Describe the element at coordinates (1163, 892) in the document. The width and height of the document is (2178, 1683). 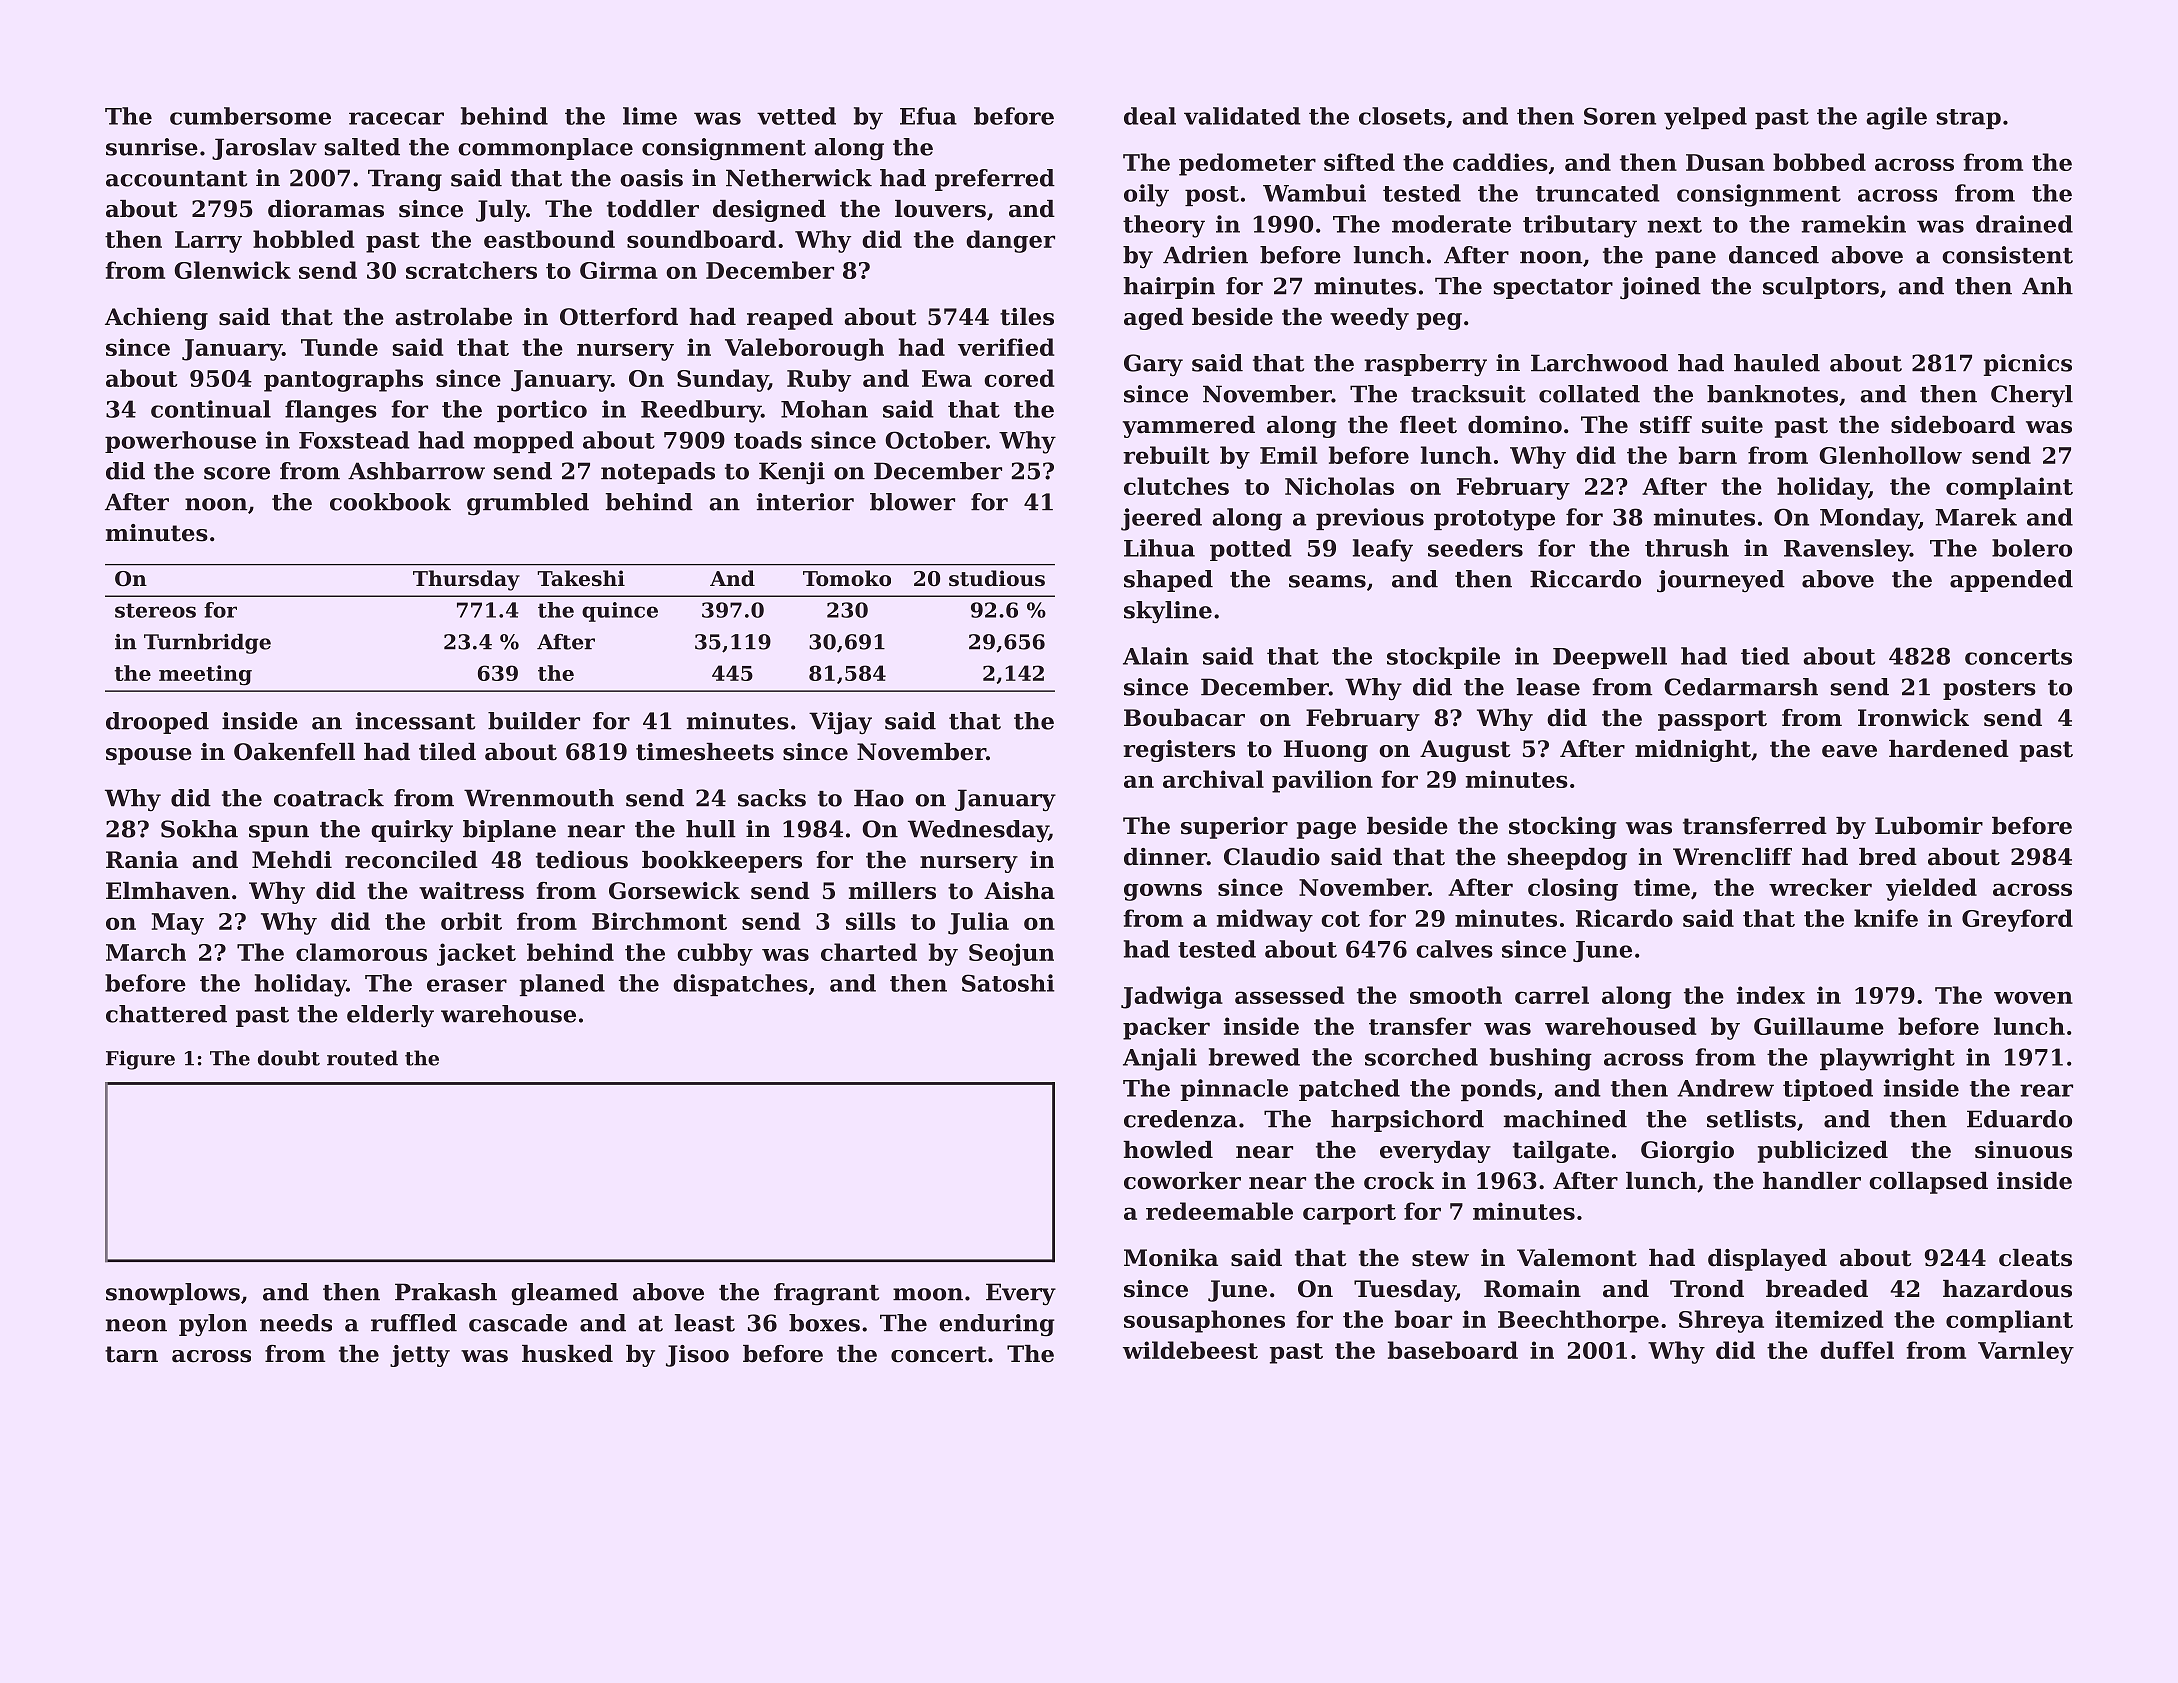
I see `gowns` at that location.
